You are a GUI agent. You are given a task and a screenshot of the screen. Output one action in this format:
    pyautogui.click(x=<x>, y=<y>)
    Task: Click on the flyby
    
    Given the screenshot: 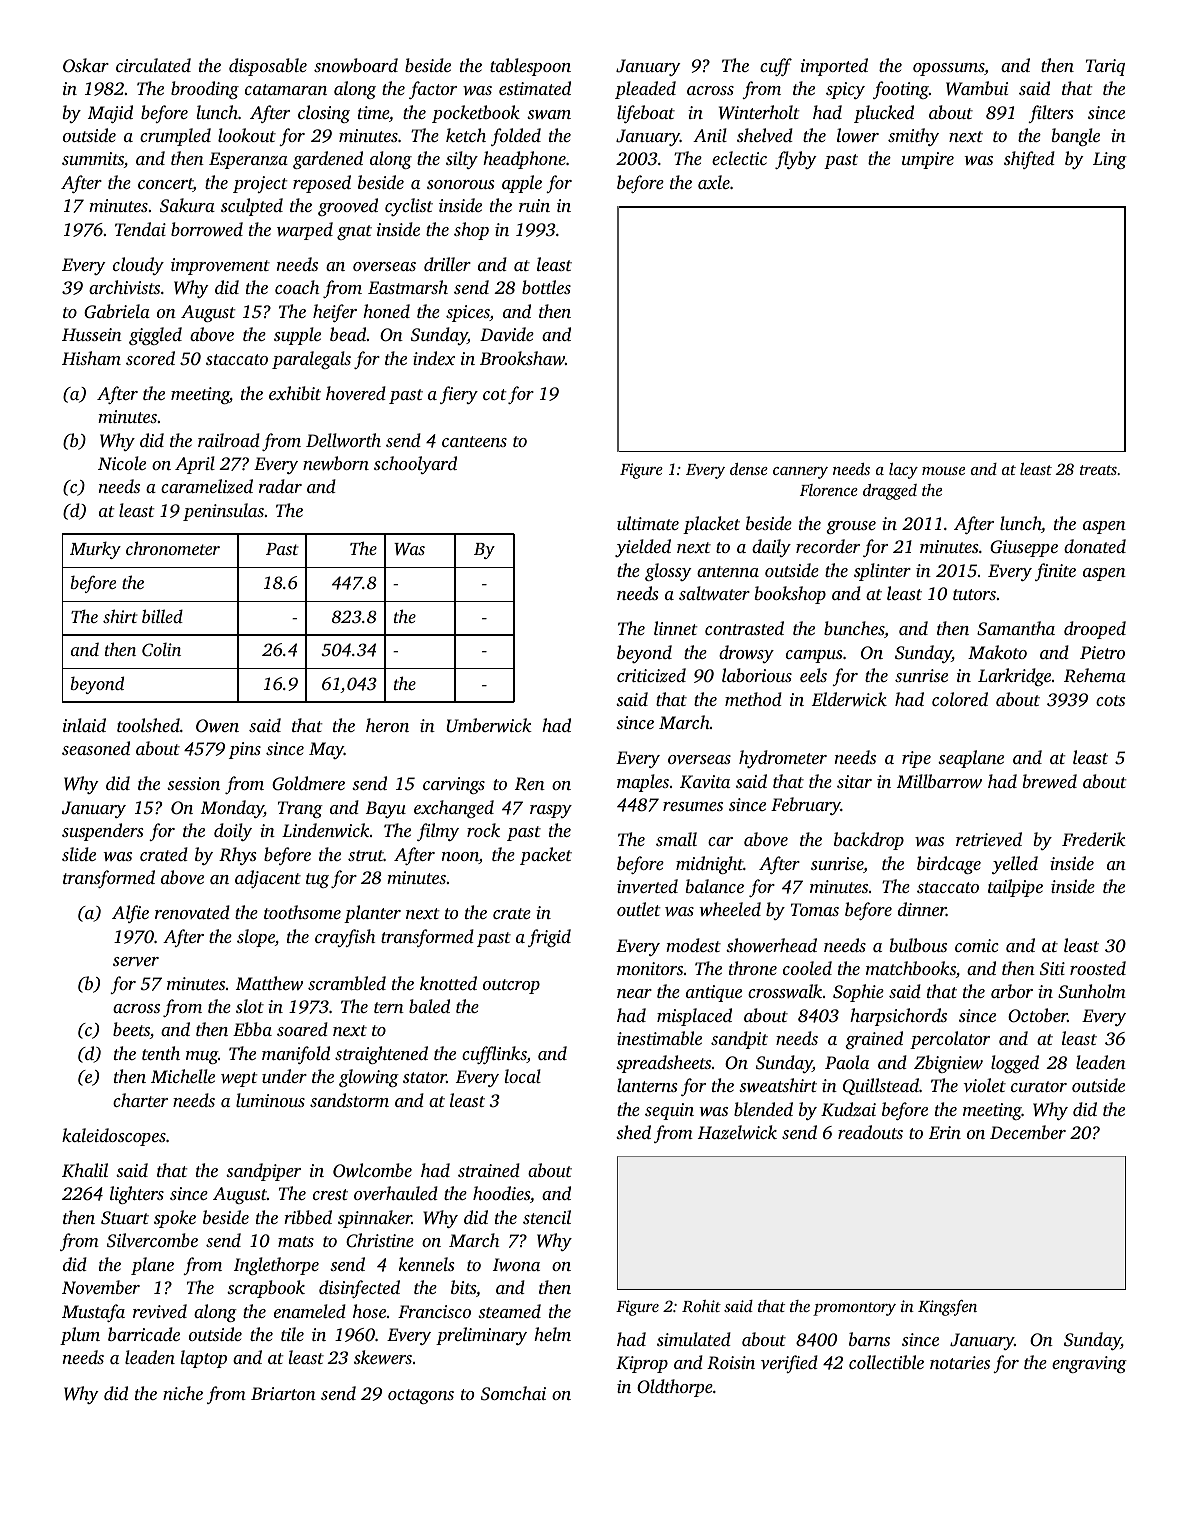 What is the action you would take?
    pyautogui.click(x=796, y=160)
